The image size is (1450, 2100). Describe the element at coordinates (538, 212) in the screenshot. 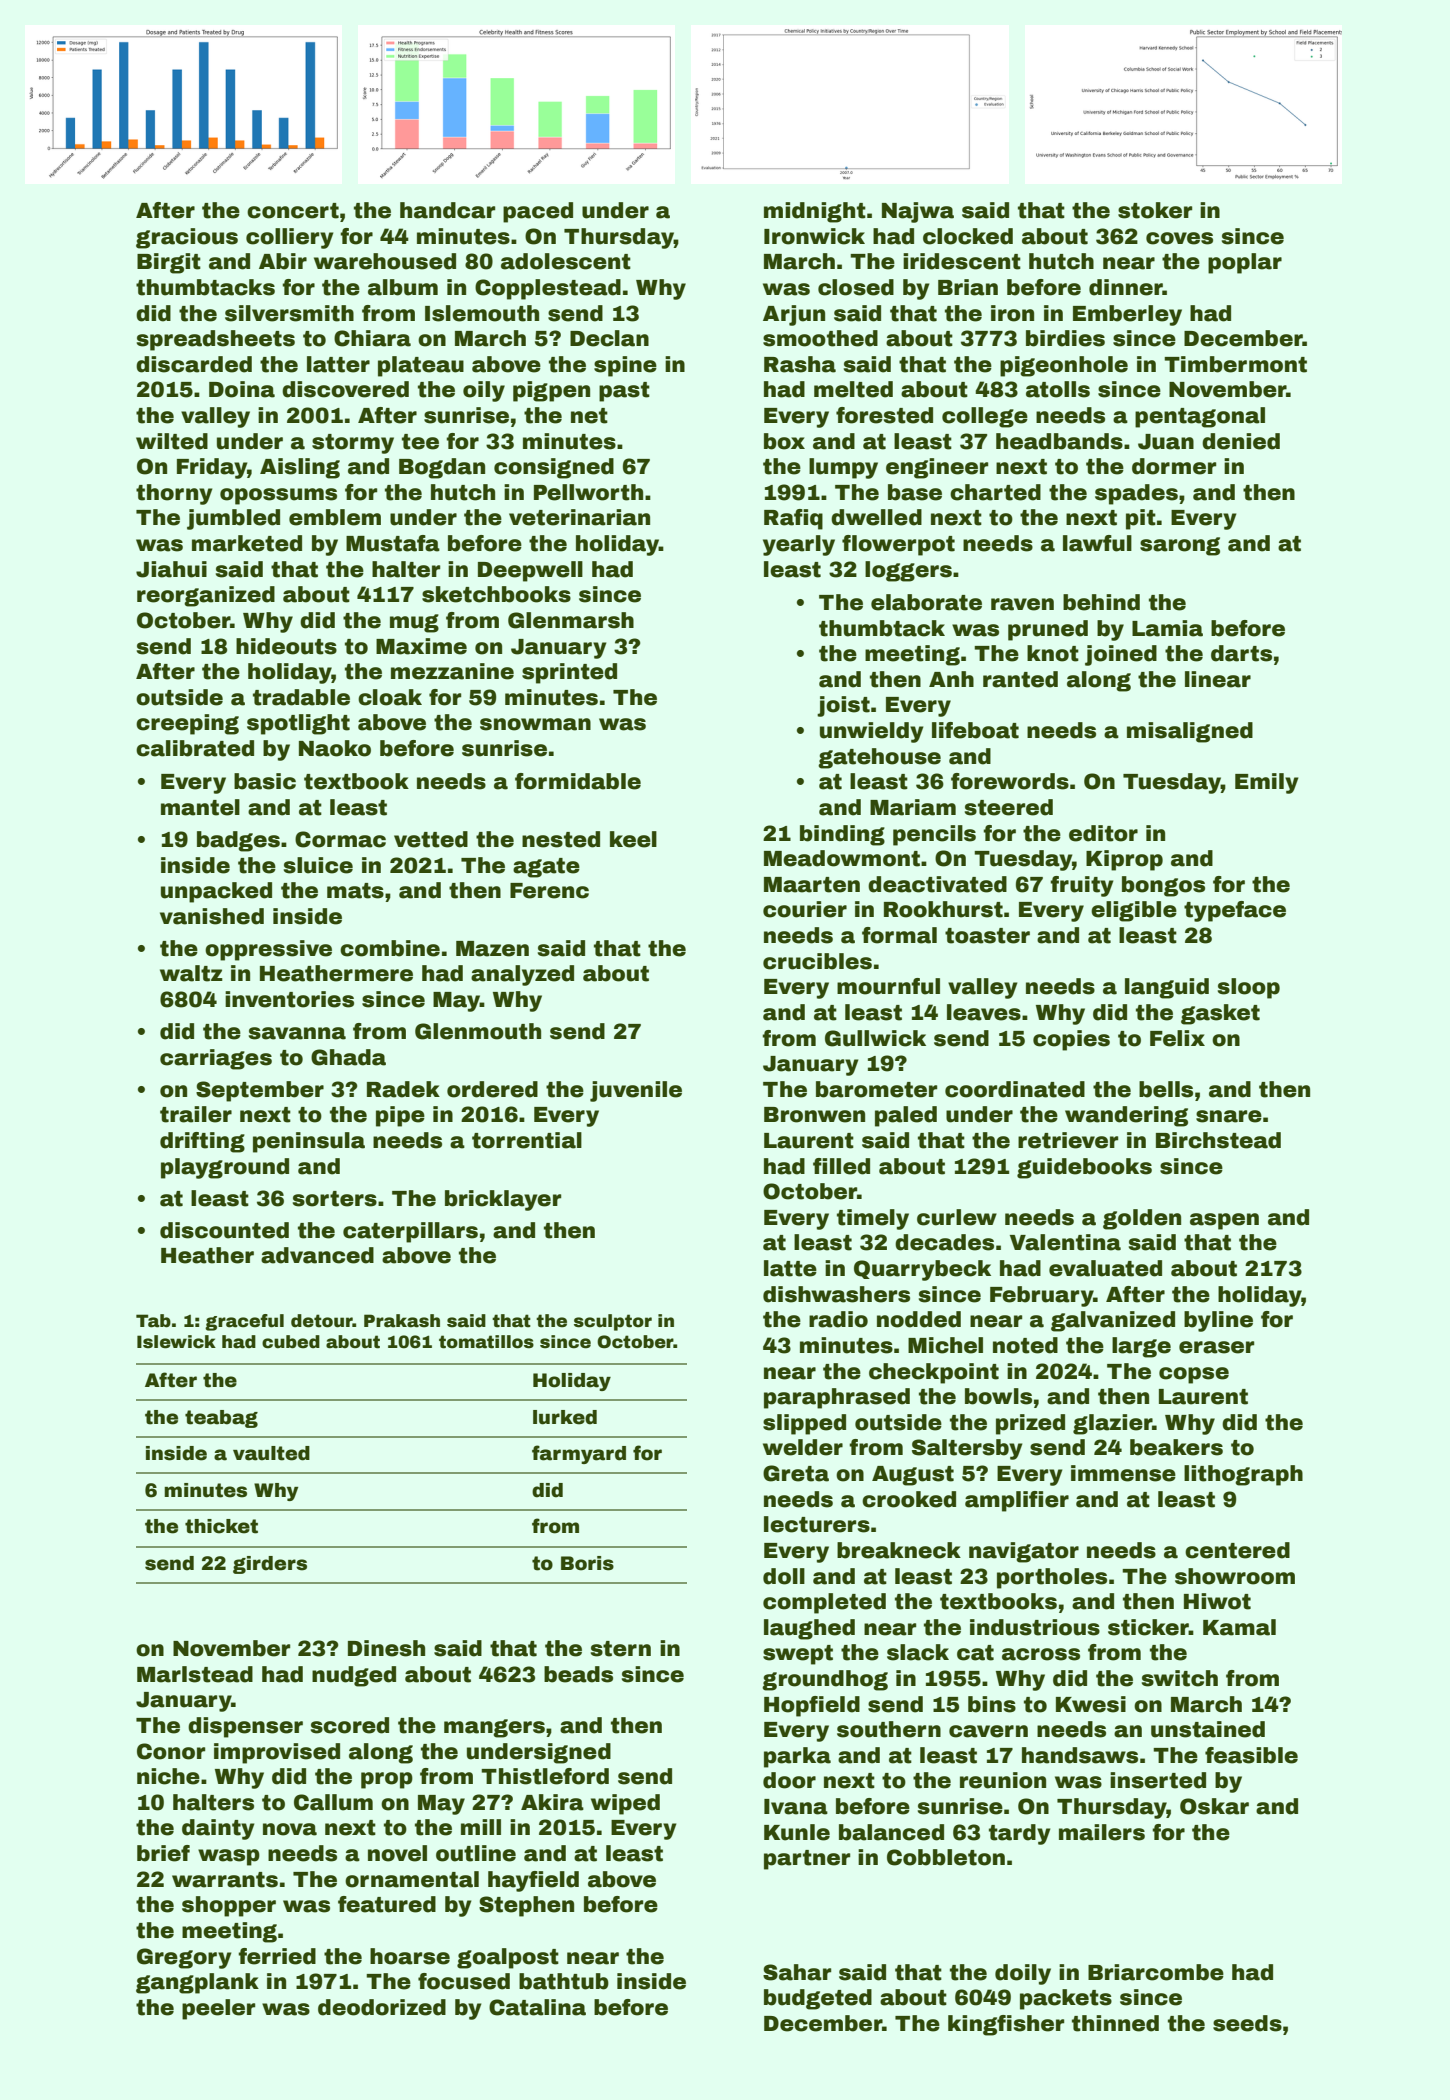

I see `paced` at that location.
